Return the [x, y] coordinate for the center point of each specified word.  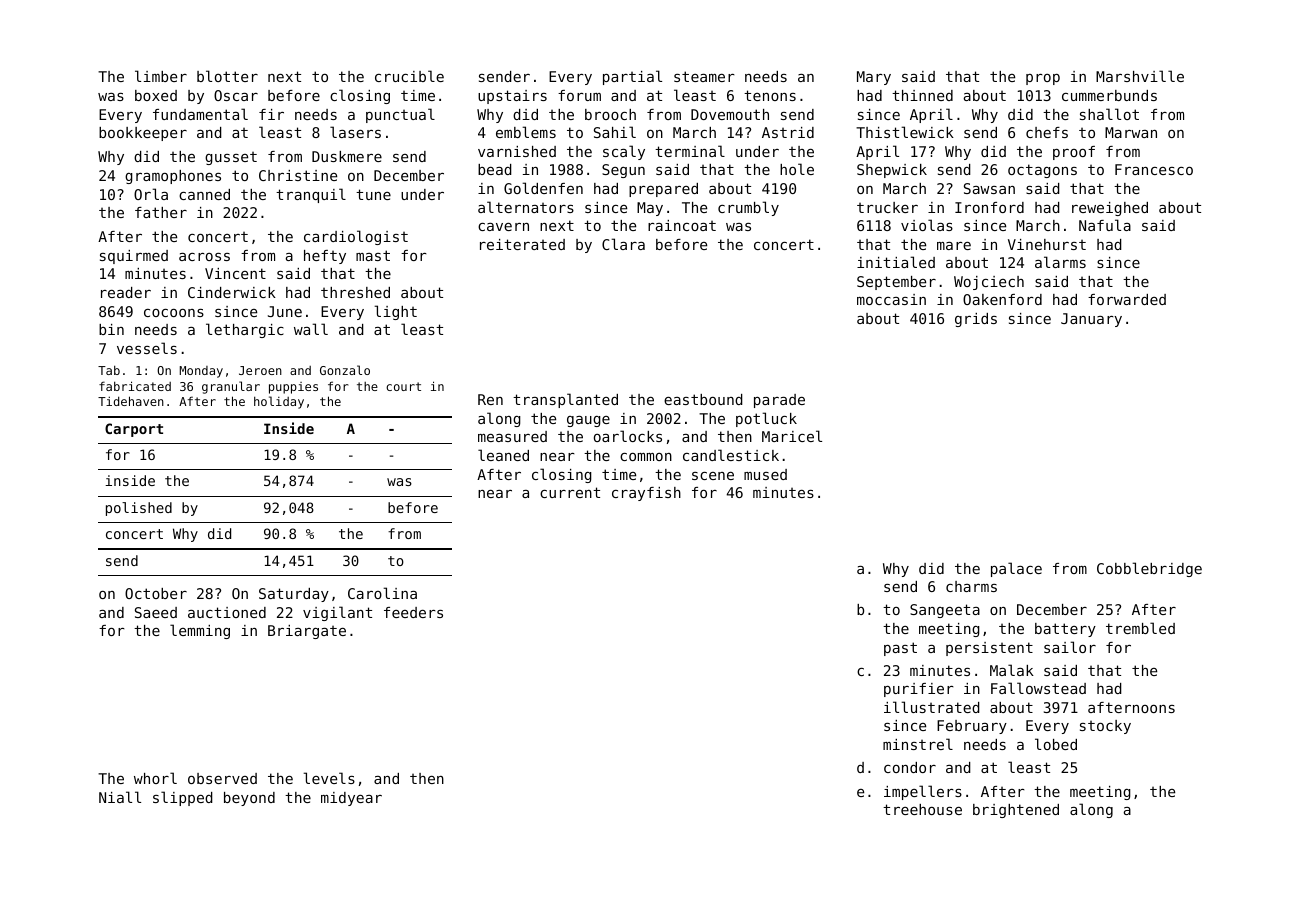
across [204, 257]
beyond [249, 799]
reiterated [522, 244]
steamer [704, 76]
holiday [279, 402]
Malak [1012, 670]
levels [329, 778]
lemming [200, 631]
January [1091, 320]
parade [779, 401]
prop [1043, 79]
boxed [156, 95]
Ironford [989, 207]
